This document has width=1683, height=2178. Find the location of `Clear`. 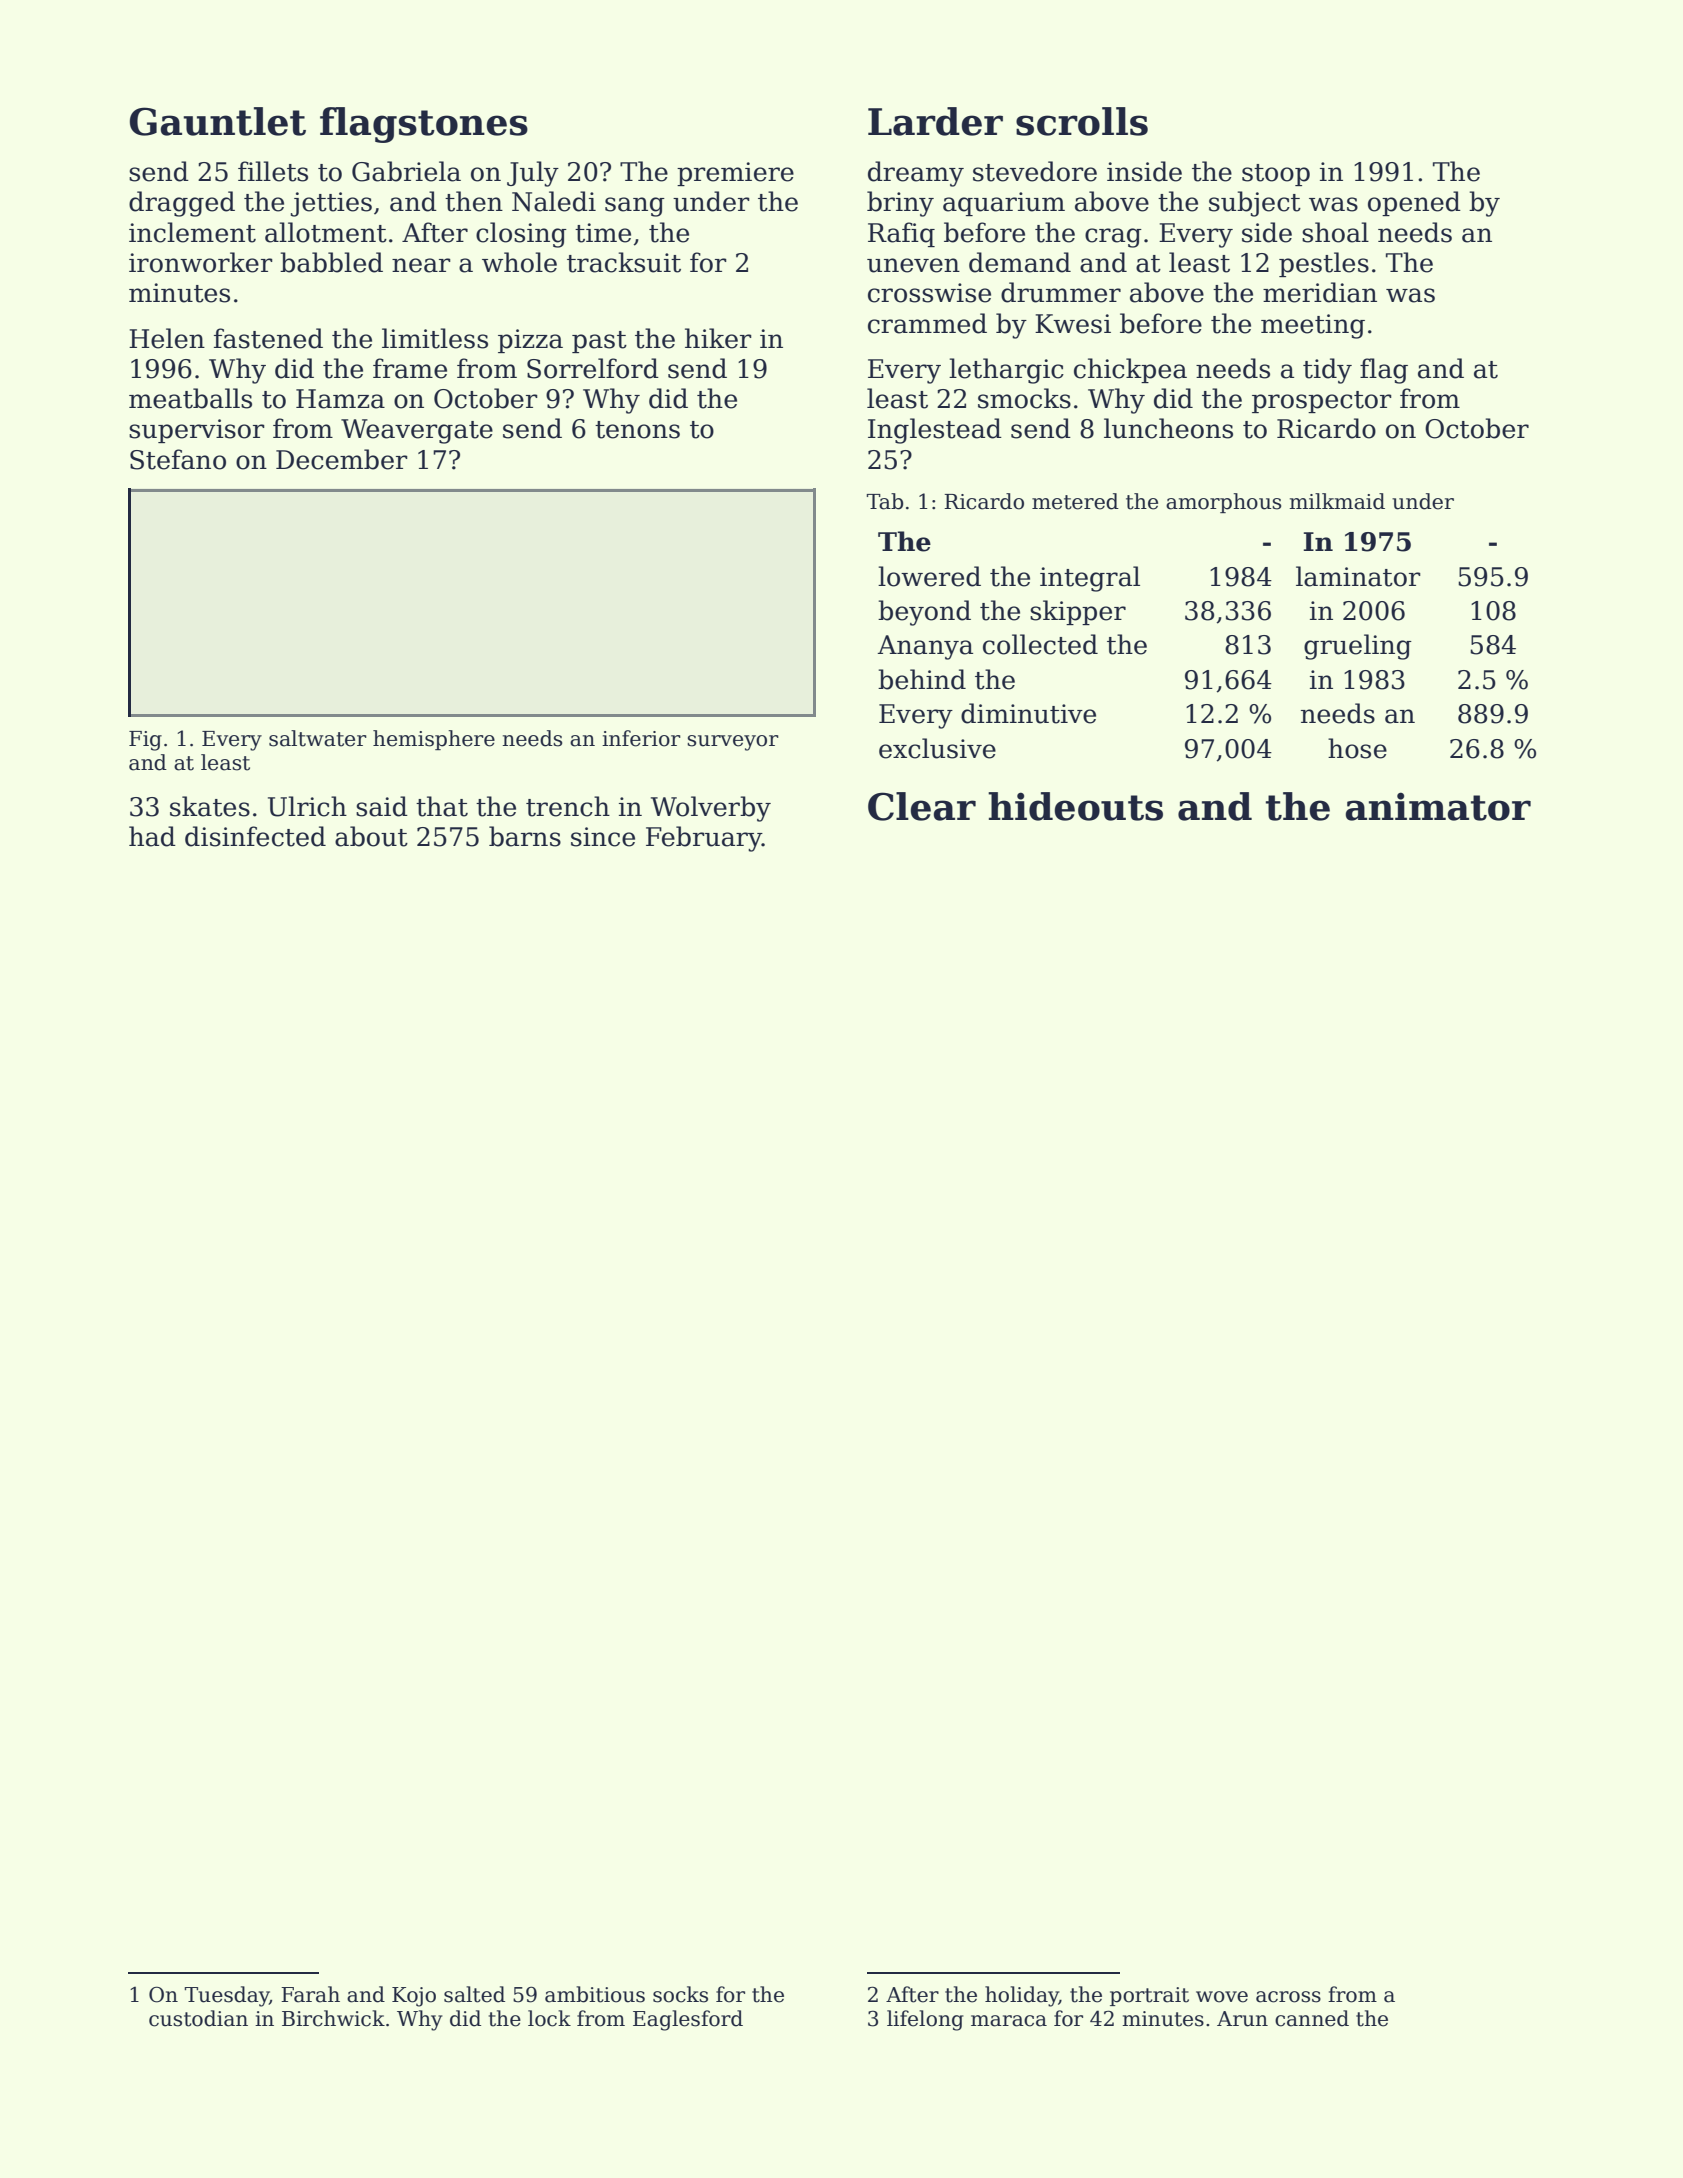

Clear is located at coordinates (922, 806).
